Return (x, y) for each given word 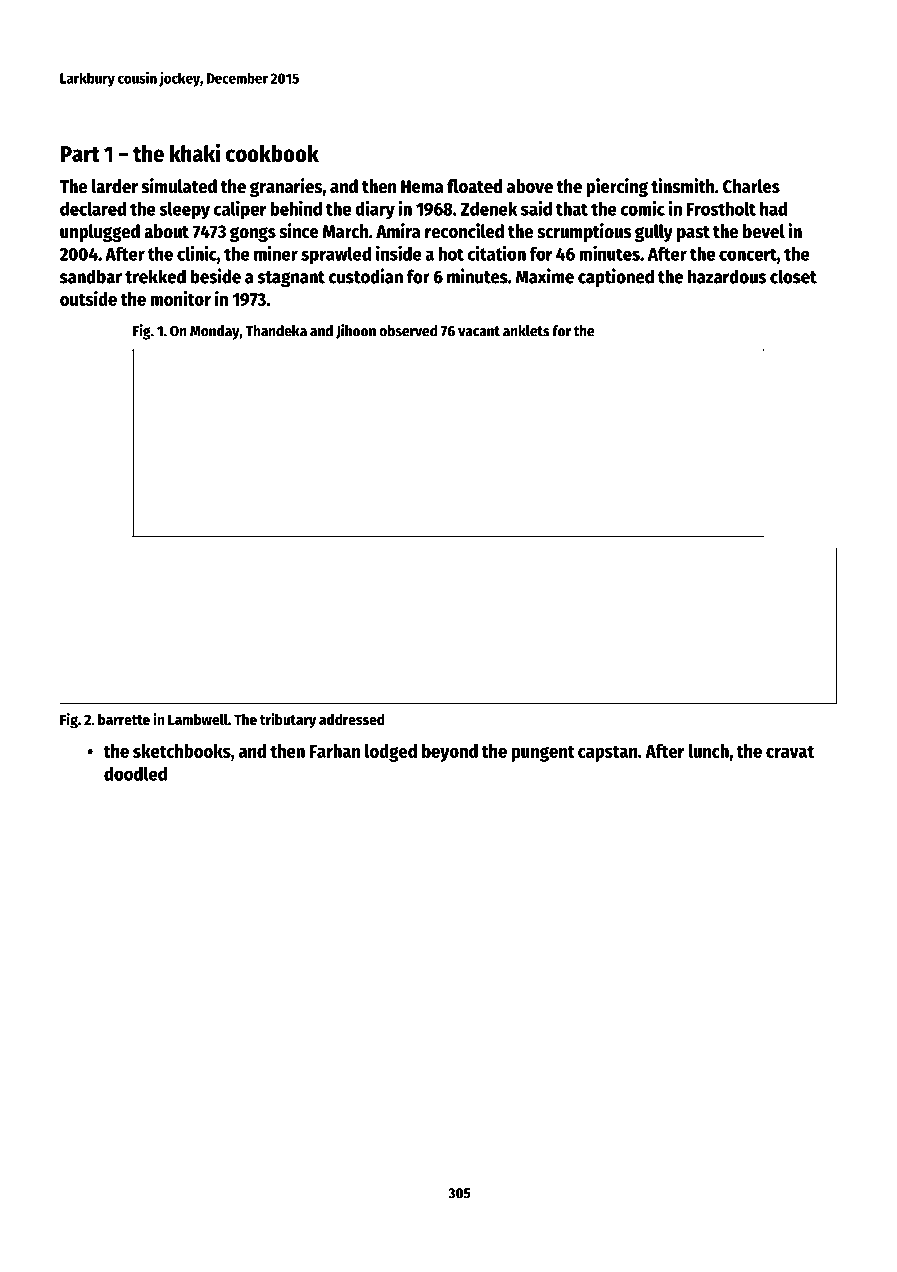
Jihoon (356, 331)
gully (654, 233)
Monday (215, 332)
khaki (195, 152)
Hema (422, 187)
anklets (526, 331)
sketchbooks (182, 751)
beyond (450, 753)
